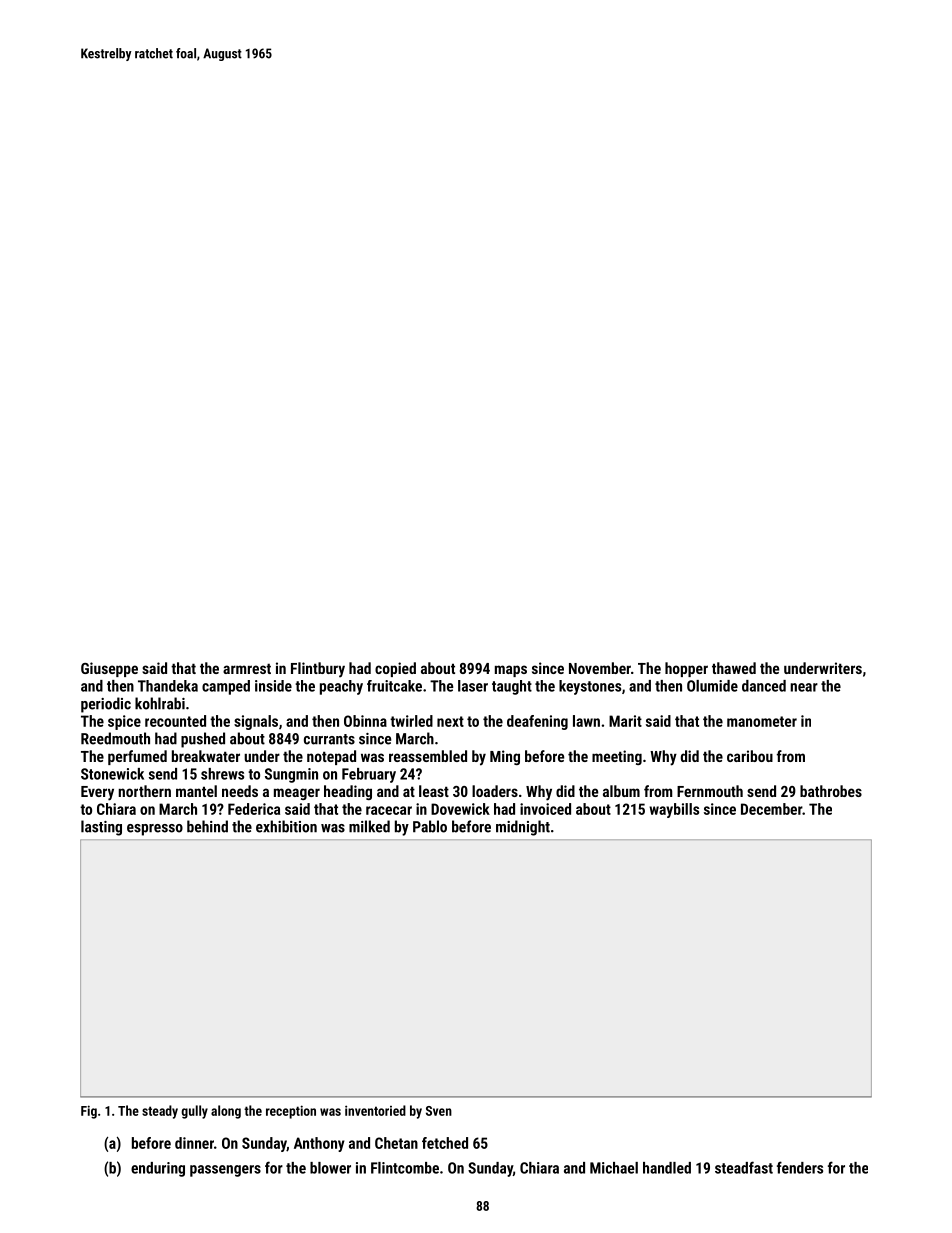  I want to click on danced, so click(764, 686).
